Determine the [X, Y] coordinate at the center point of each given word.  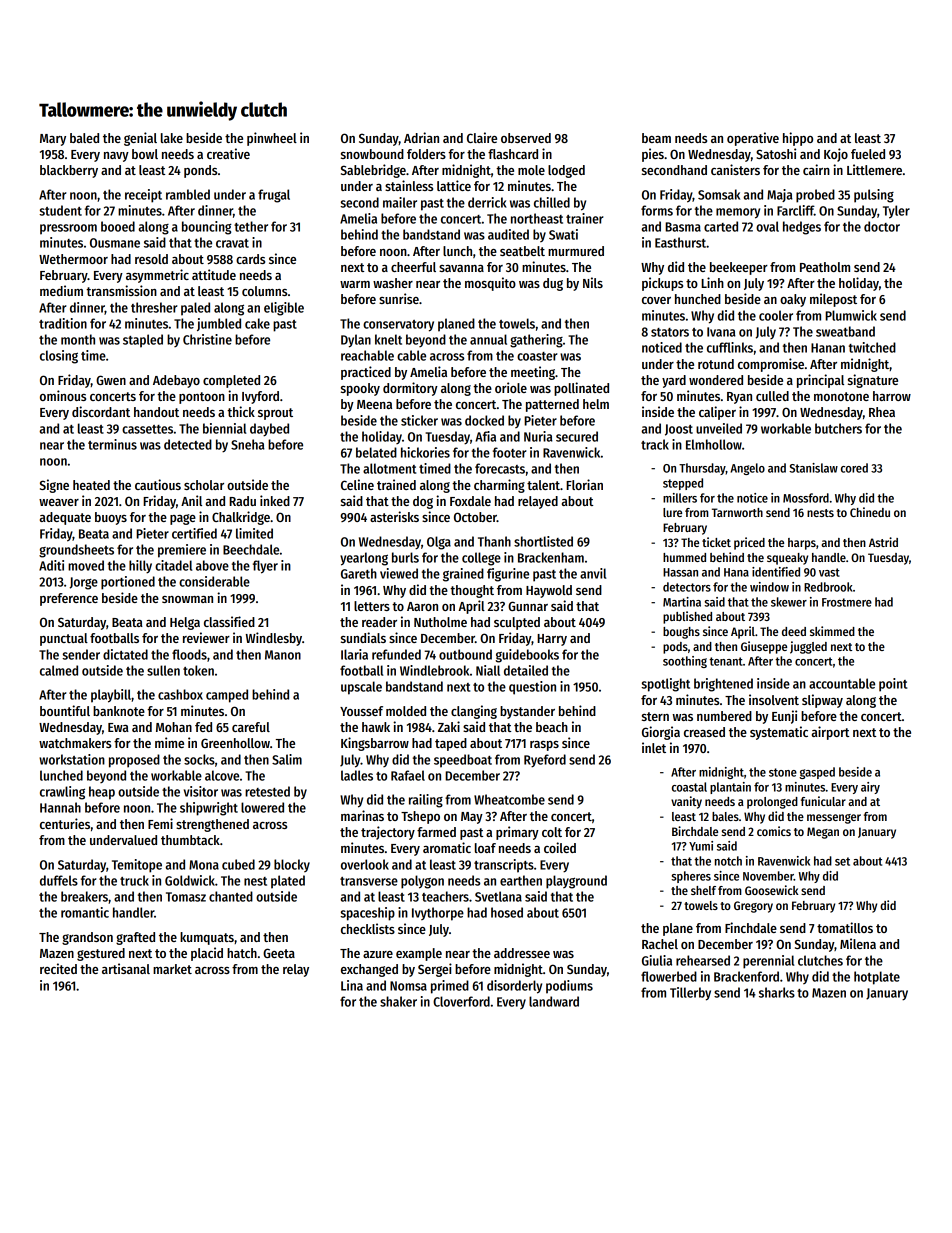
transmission [121, 290]
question [532, 688]
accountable [842, 683]
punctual [64, 639]
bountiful [65, 710]
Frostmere [847, 602]
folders [426, 154]
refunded [396, 654]
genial [140, 139]
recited [58, 968]
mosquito [490, 284]
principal [820, 381]
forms [657, 210]
